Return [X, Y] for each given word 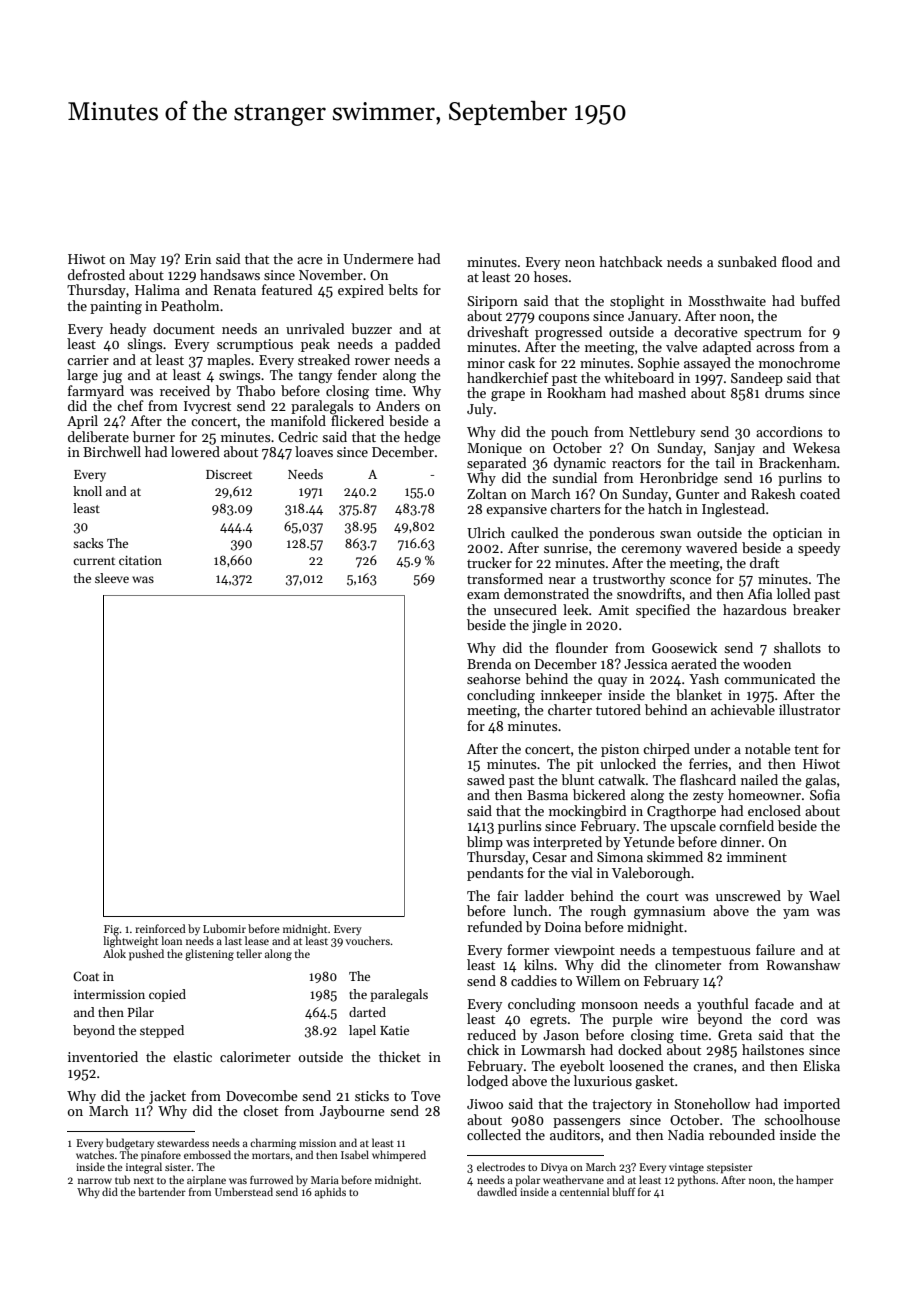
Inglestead [733, 510]
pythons [697, 1180]
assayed [707, 364]
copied [167, 995]
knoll [87, 491]
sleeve [112, 578]
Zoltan [487, 493]
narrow [95, 1181]
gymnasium [669, 912]
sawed [486, 779]
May [143, 260]
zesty [708, 797]
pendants [495, 874]
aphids [330, 1192]
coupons [563, 319]
